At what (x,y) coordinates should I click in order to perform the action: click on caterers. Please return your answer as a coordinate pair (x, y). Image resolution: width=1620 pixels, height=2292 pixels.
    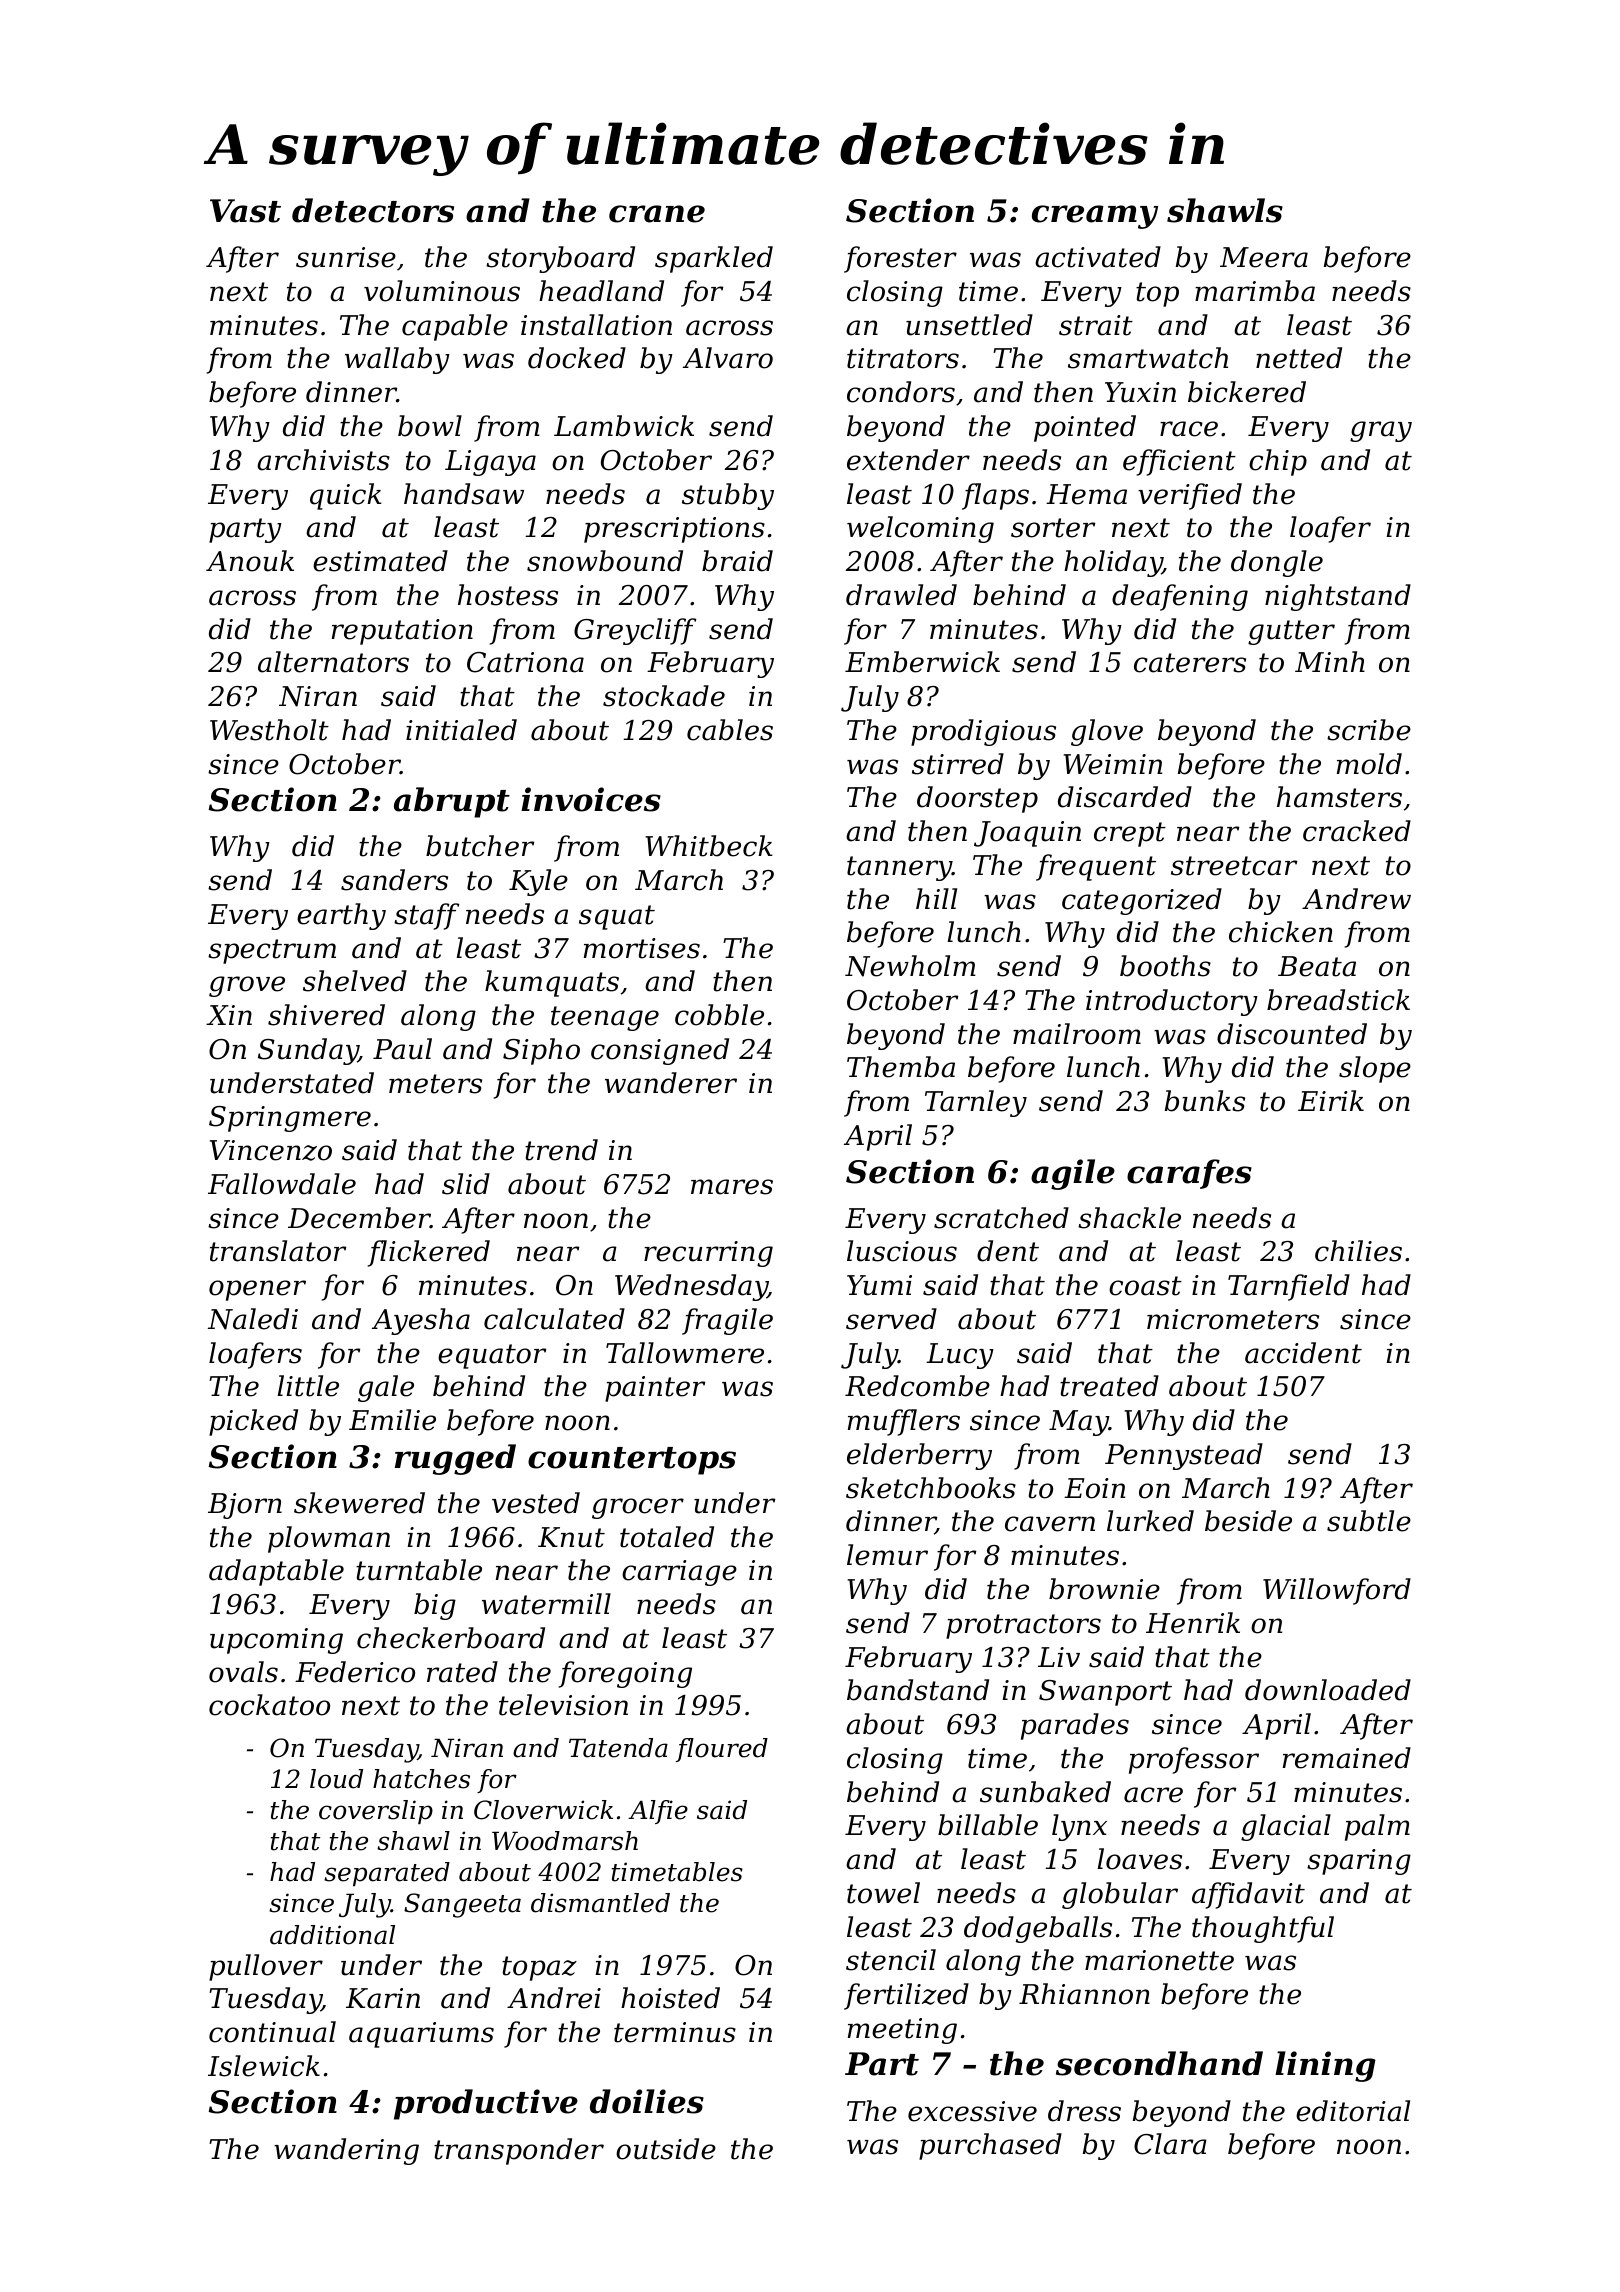
    Looking at the image, I should click on (1190, 663).
